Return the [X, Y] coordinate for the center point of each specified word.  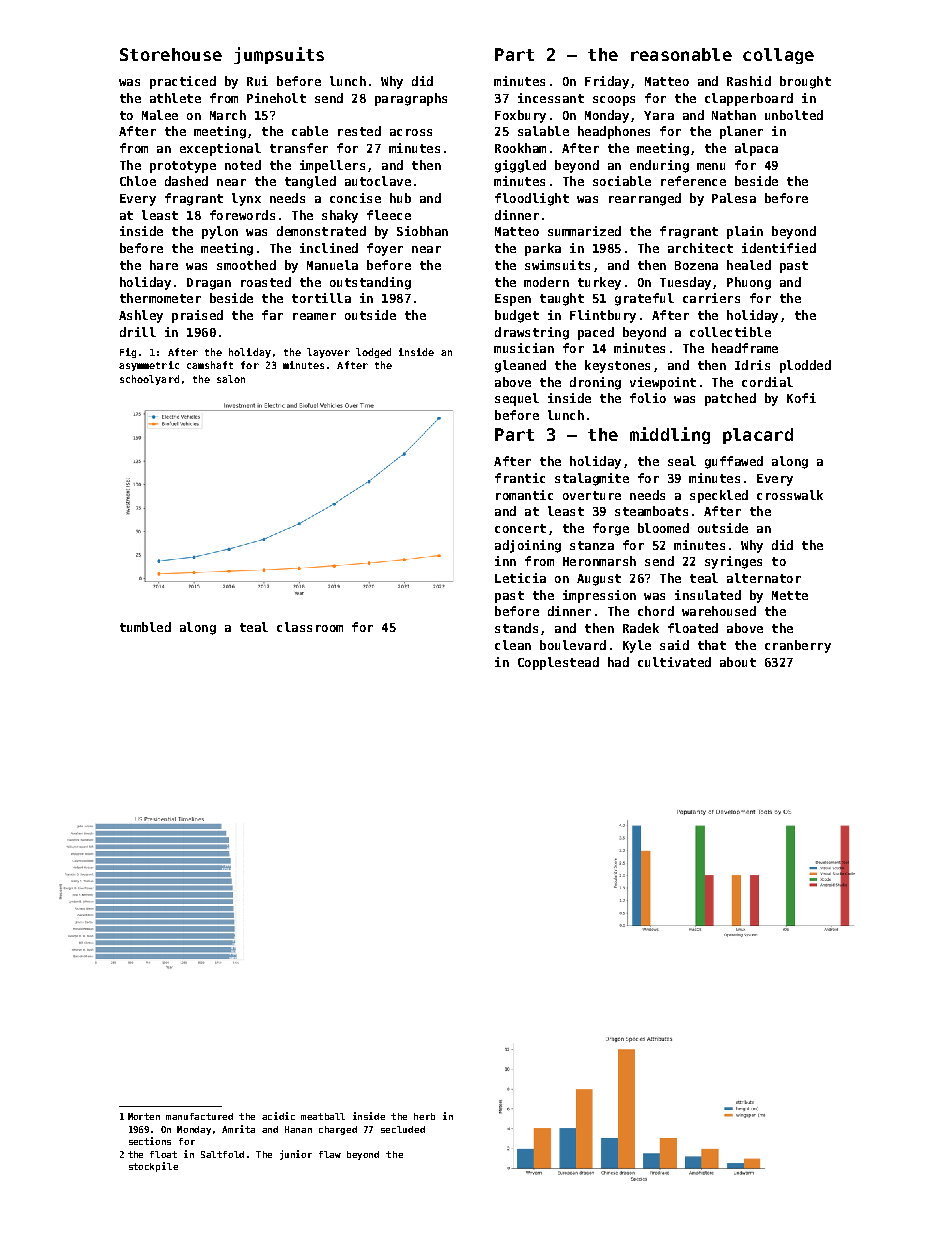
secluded [403, 1129]
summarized [584, 231]
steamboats [651, 511]
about [738, 662]
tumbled [145, 627]
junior [296, 1155]
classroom [310, 627]
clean [513, 645]
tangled [310, 182]
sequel [517, 399]
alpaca [756, 149]
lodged [373, 353]
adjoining [528, 546]
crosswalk [790, 495]
